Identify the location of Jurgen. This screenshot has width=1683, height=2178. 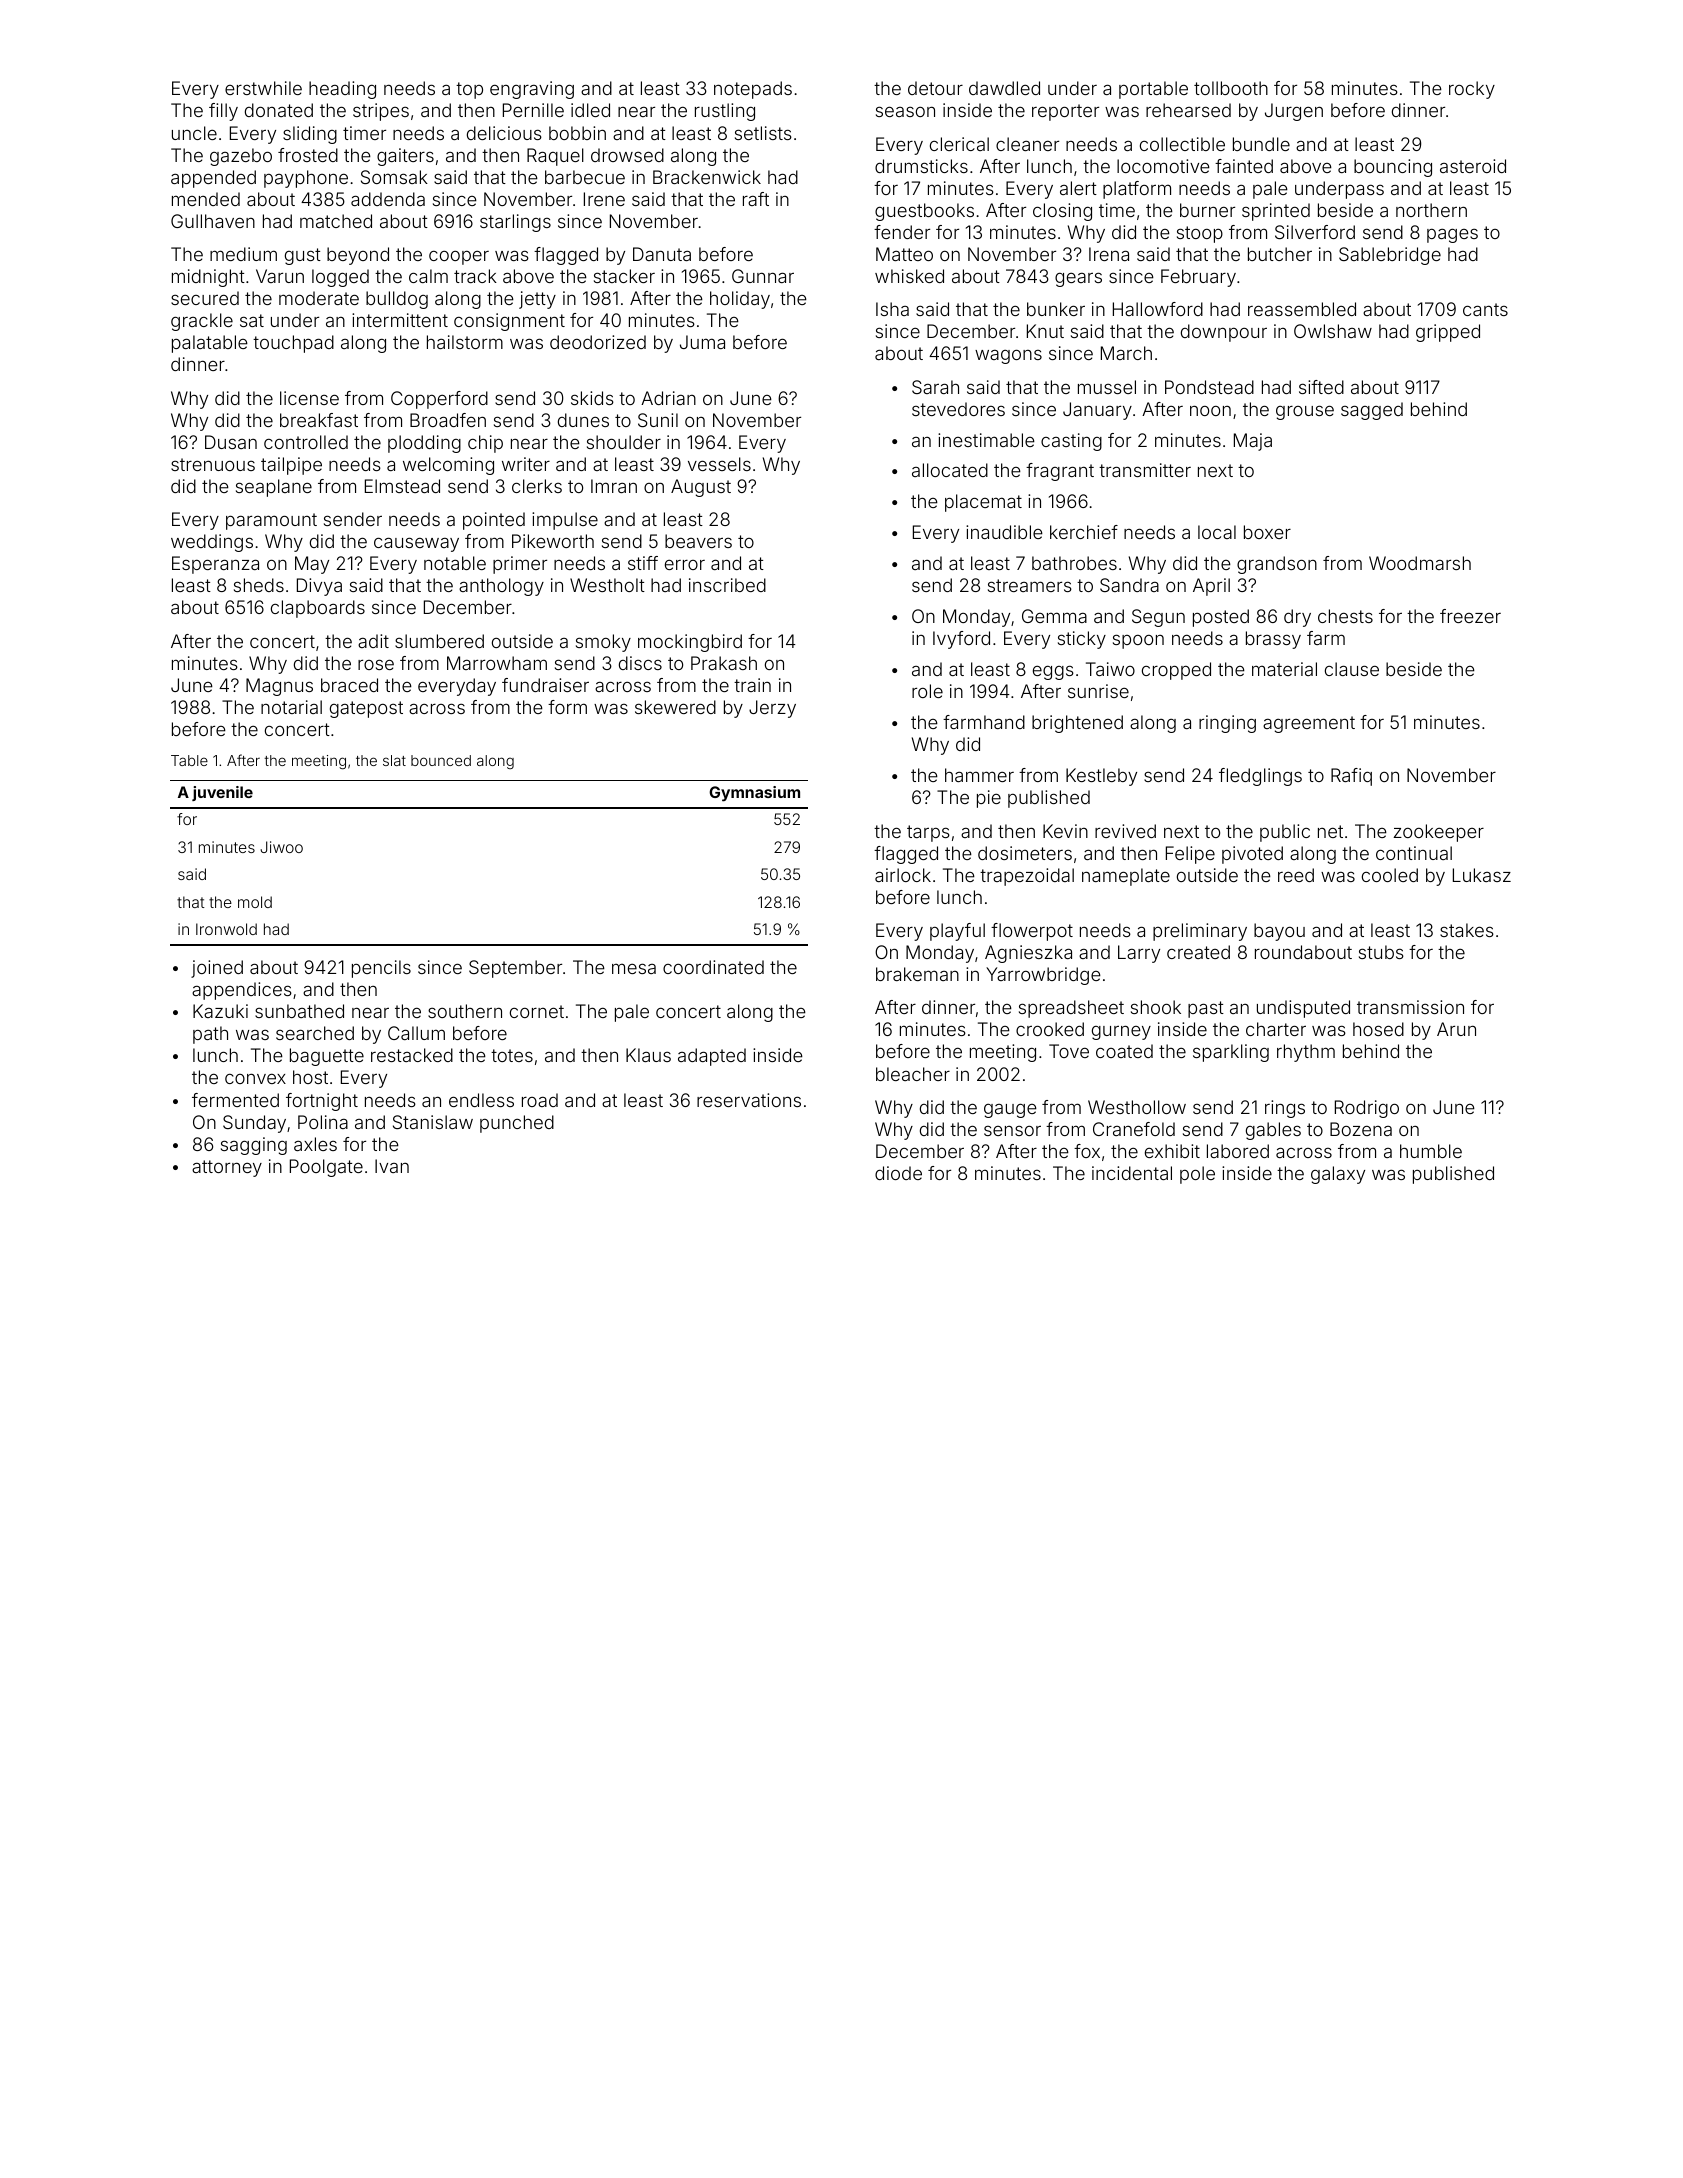
(1294, 112).
